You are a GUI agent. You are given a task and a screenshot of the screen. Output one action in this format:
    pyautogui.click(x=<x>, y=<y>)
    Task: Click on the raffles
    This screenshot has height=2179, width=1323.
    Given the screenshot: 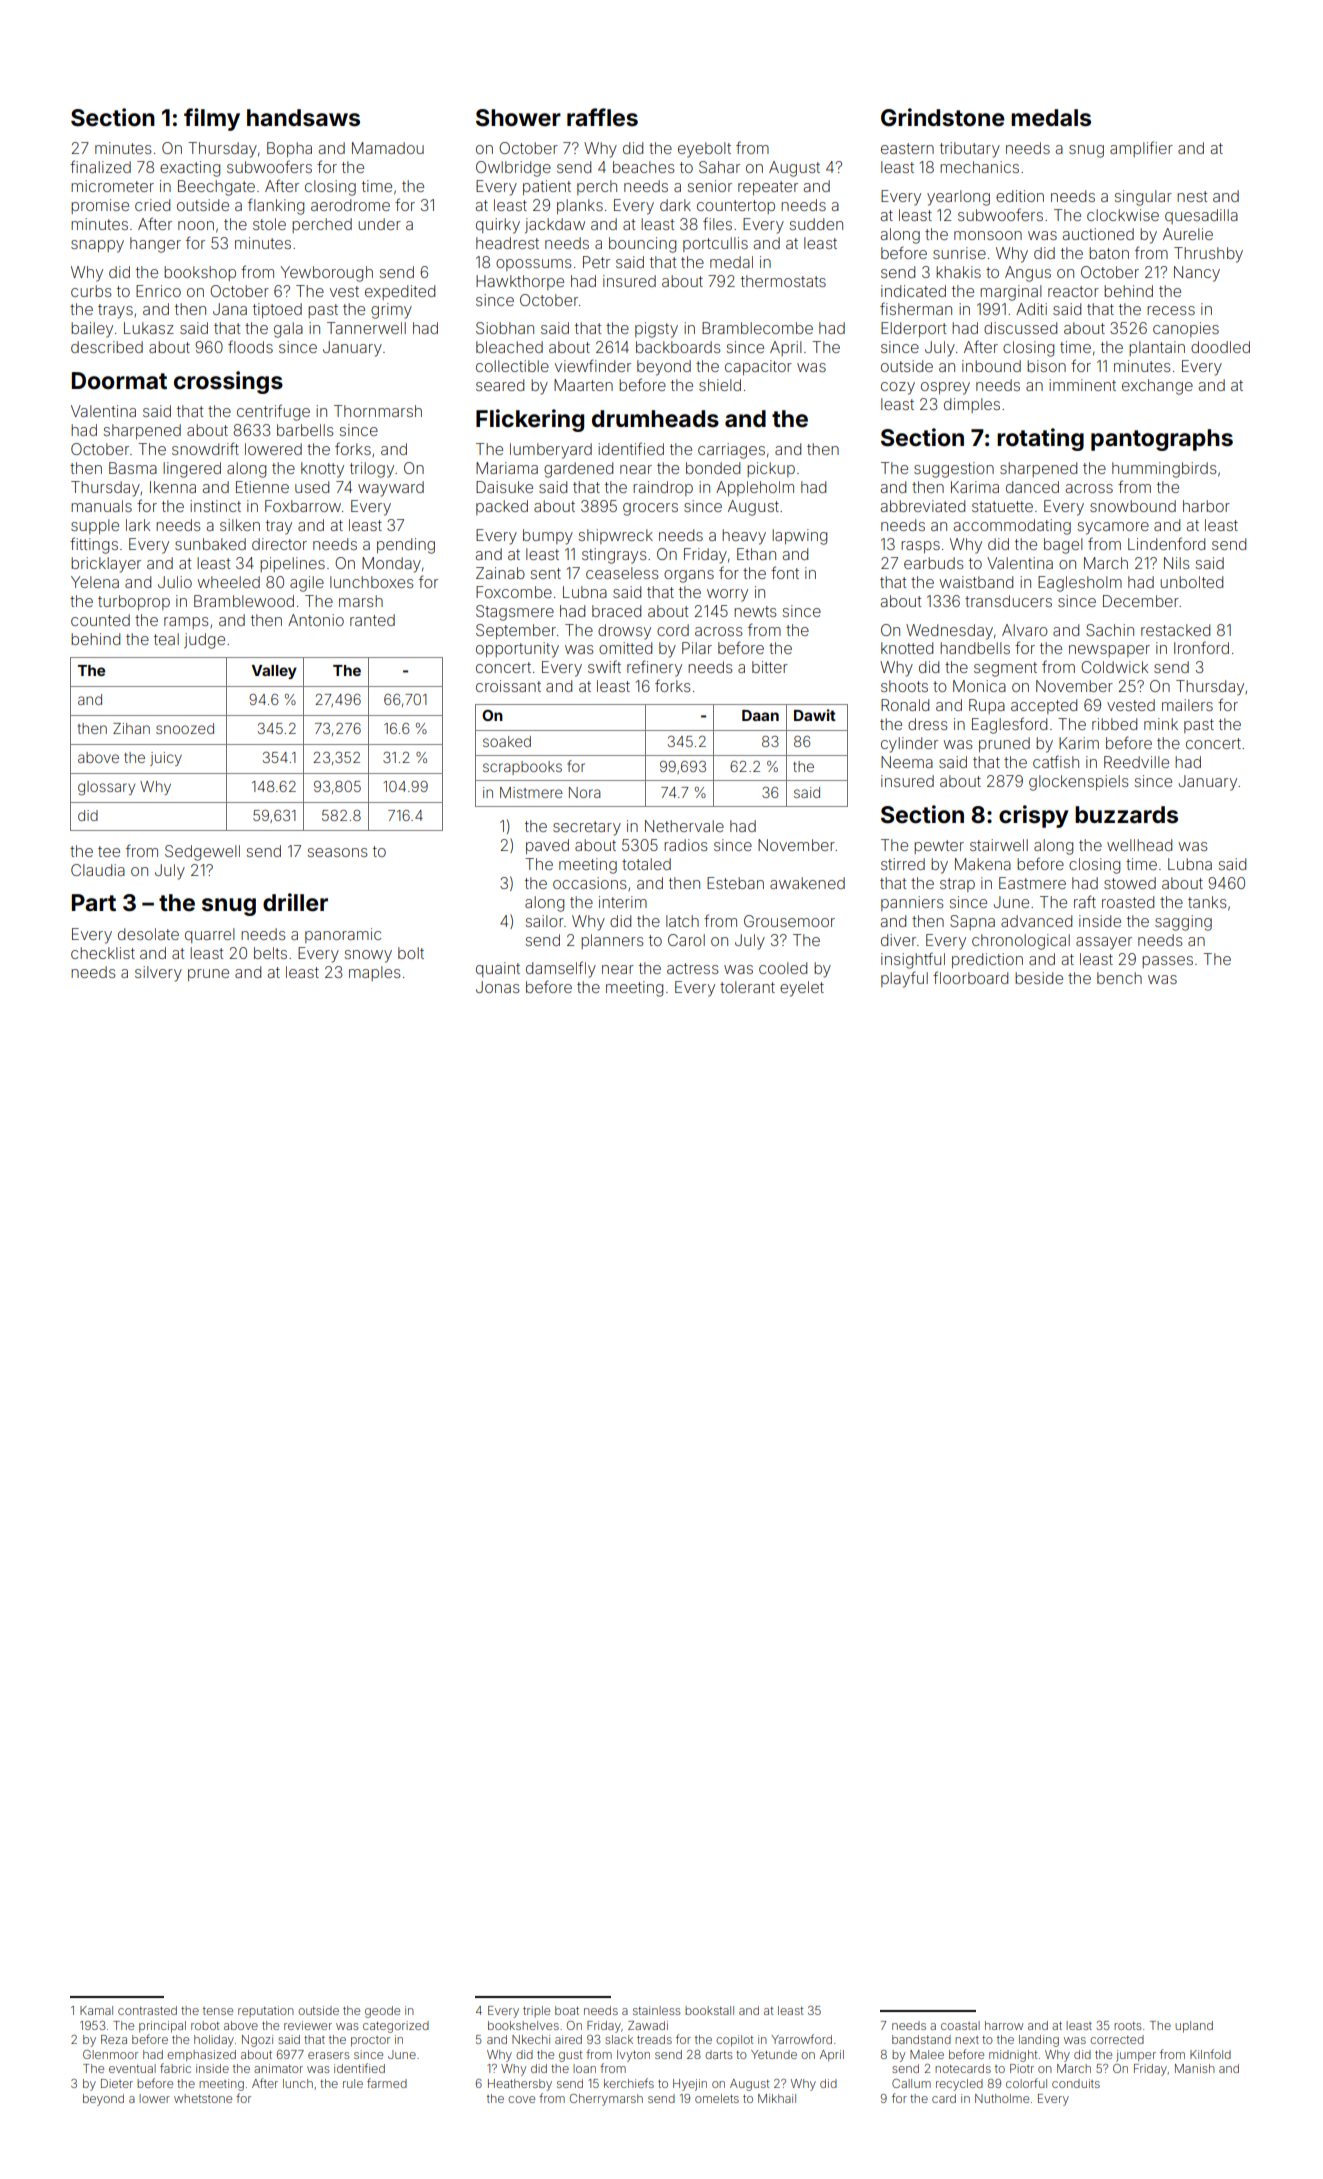 What is the action you would take?
    pyautogui.click(x=602, y=117)
